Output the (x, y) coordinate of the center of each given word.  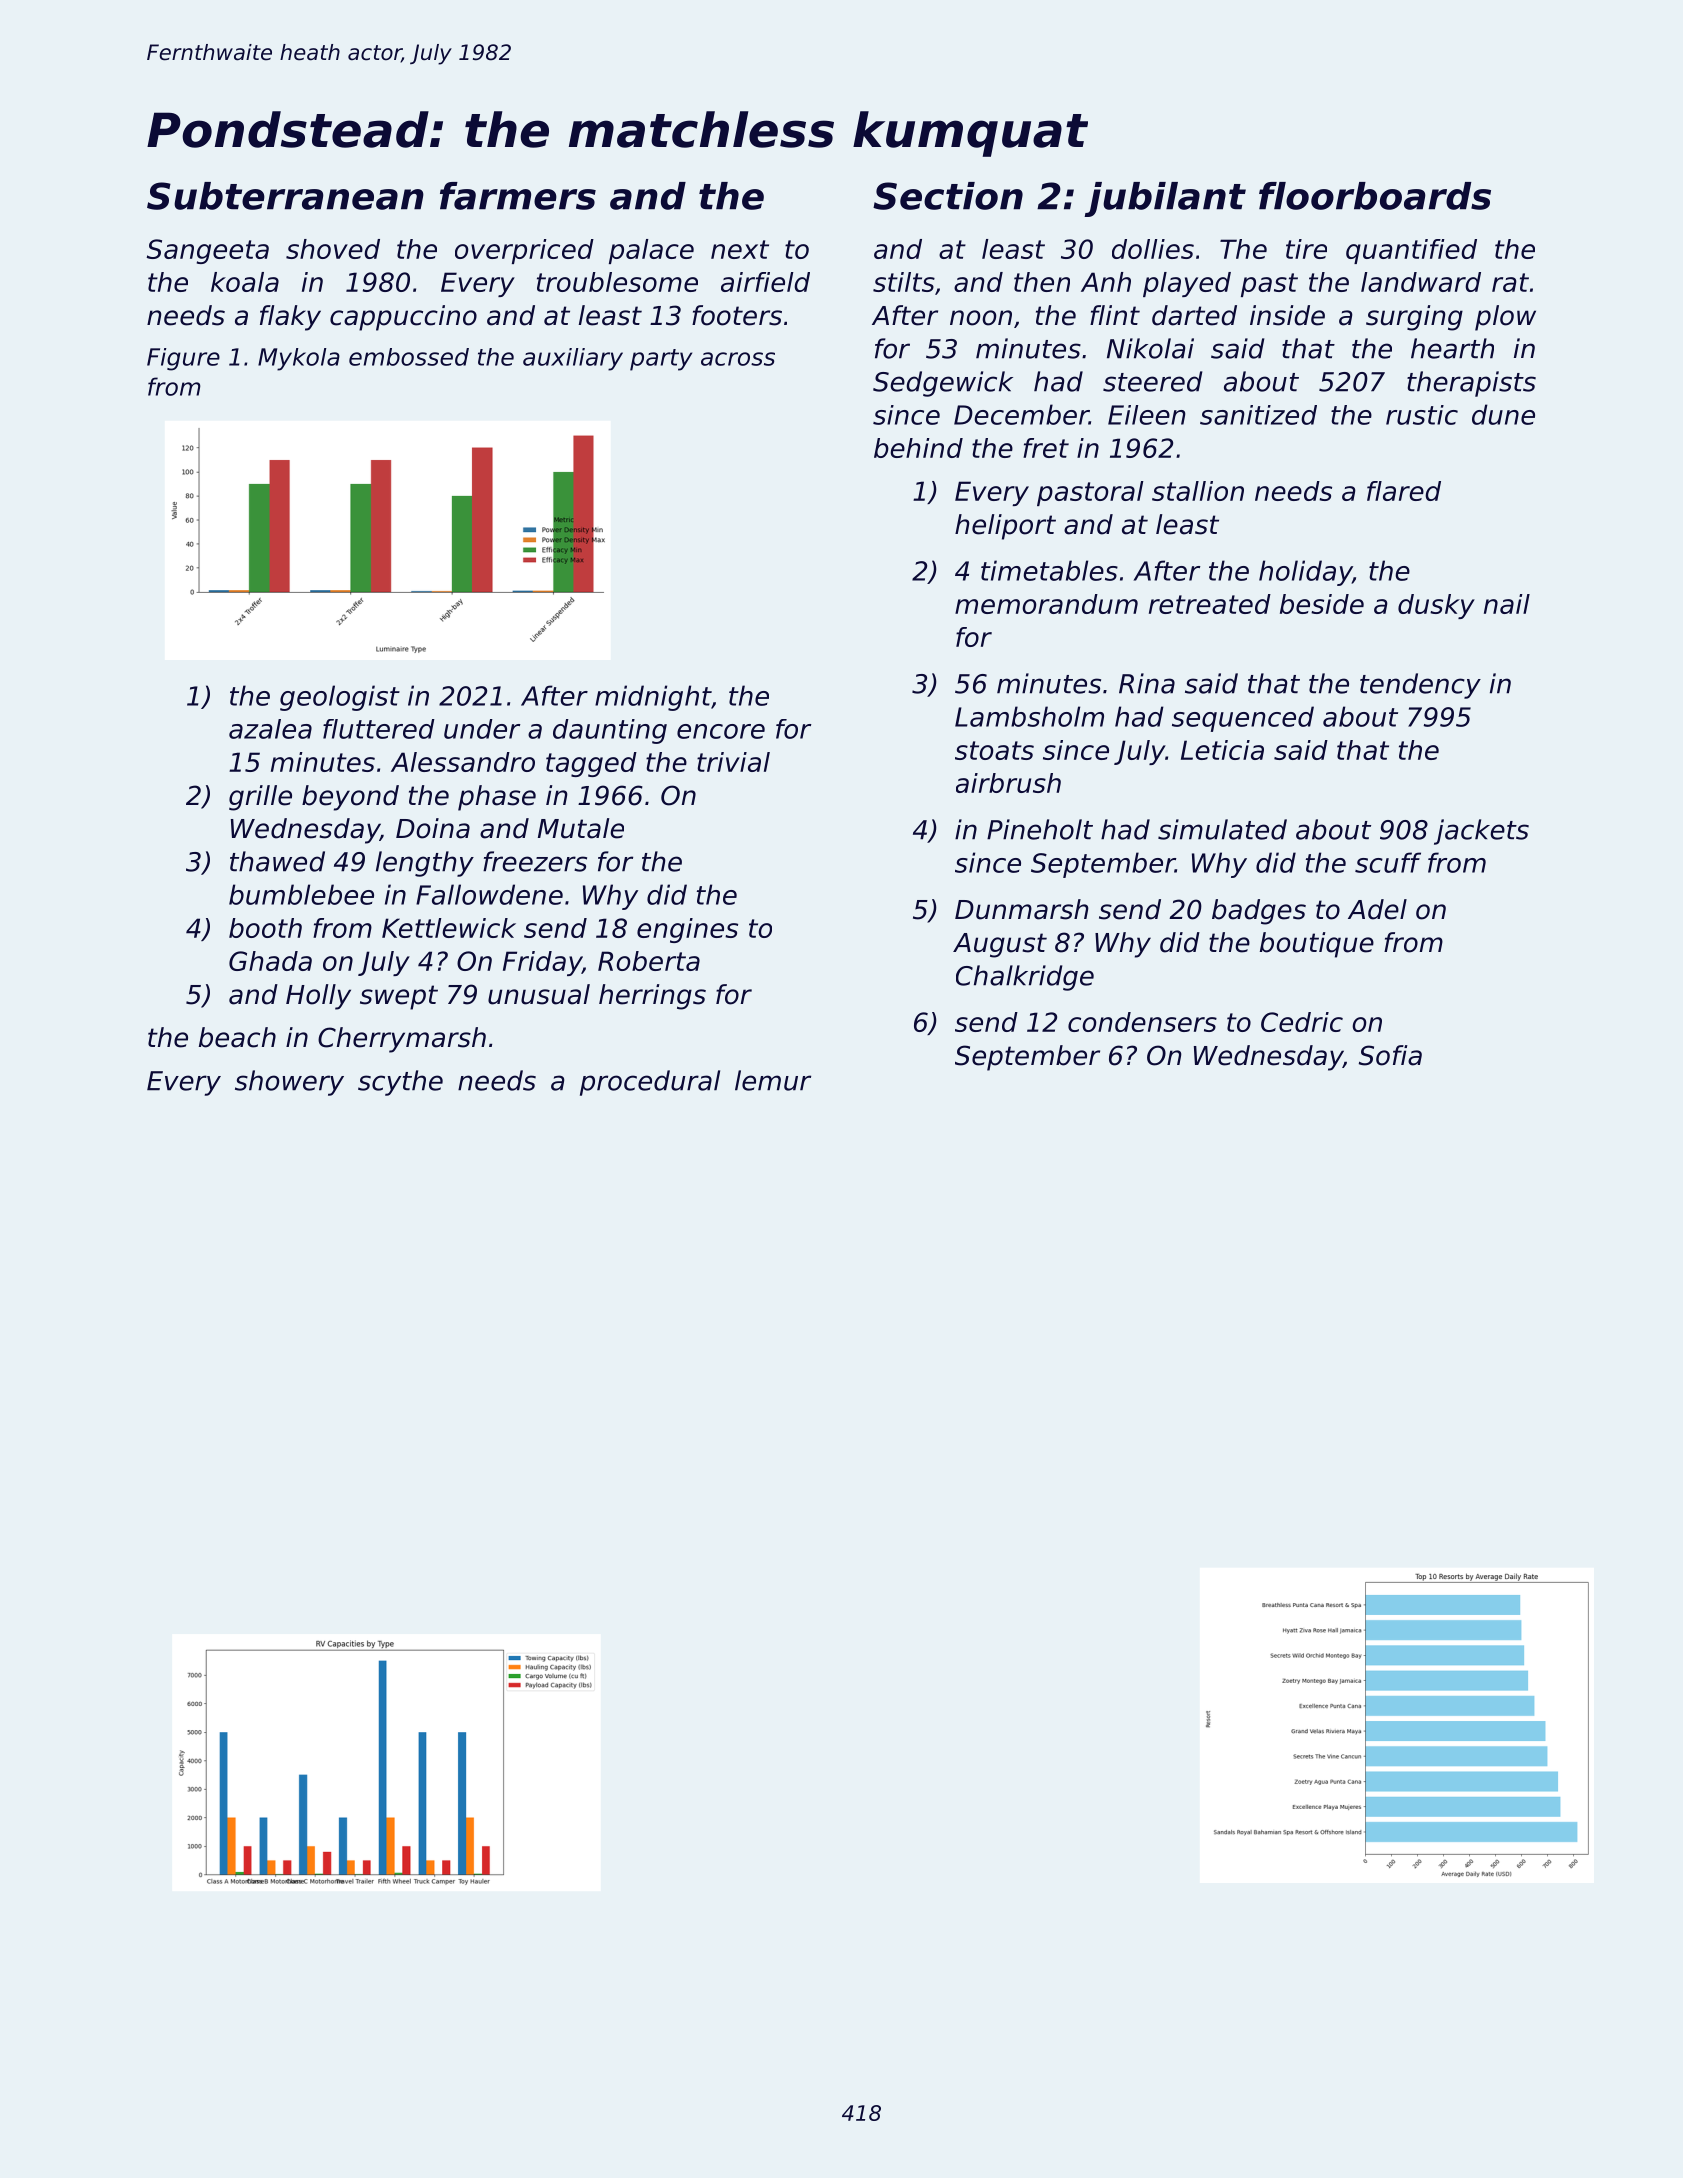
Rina (1147, 683)
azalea (270, 729)
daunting (610, 731)
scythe (400, 1083)
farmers (518, 196)
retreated (1210, 604)
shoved (333, 249)
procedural (650, 1083)
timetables (1049, 570)
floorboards (1375, 196)
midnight (653, 698)
